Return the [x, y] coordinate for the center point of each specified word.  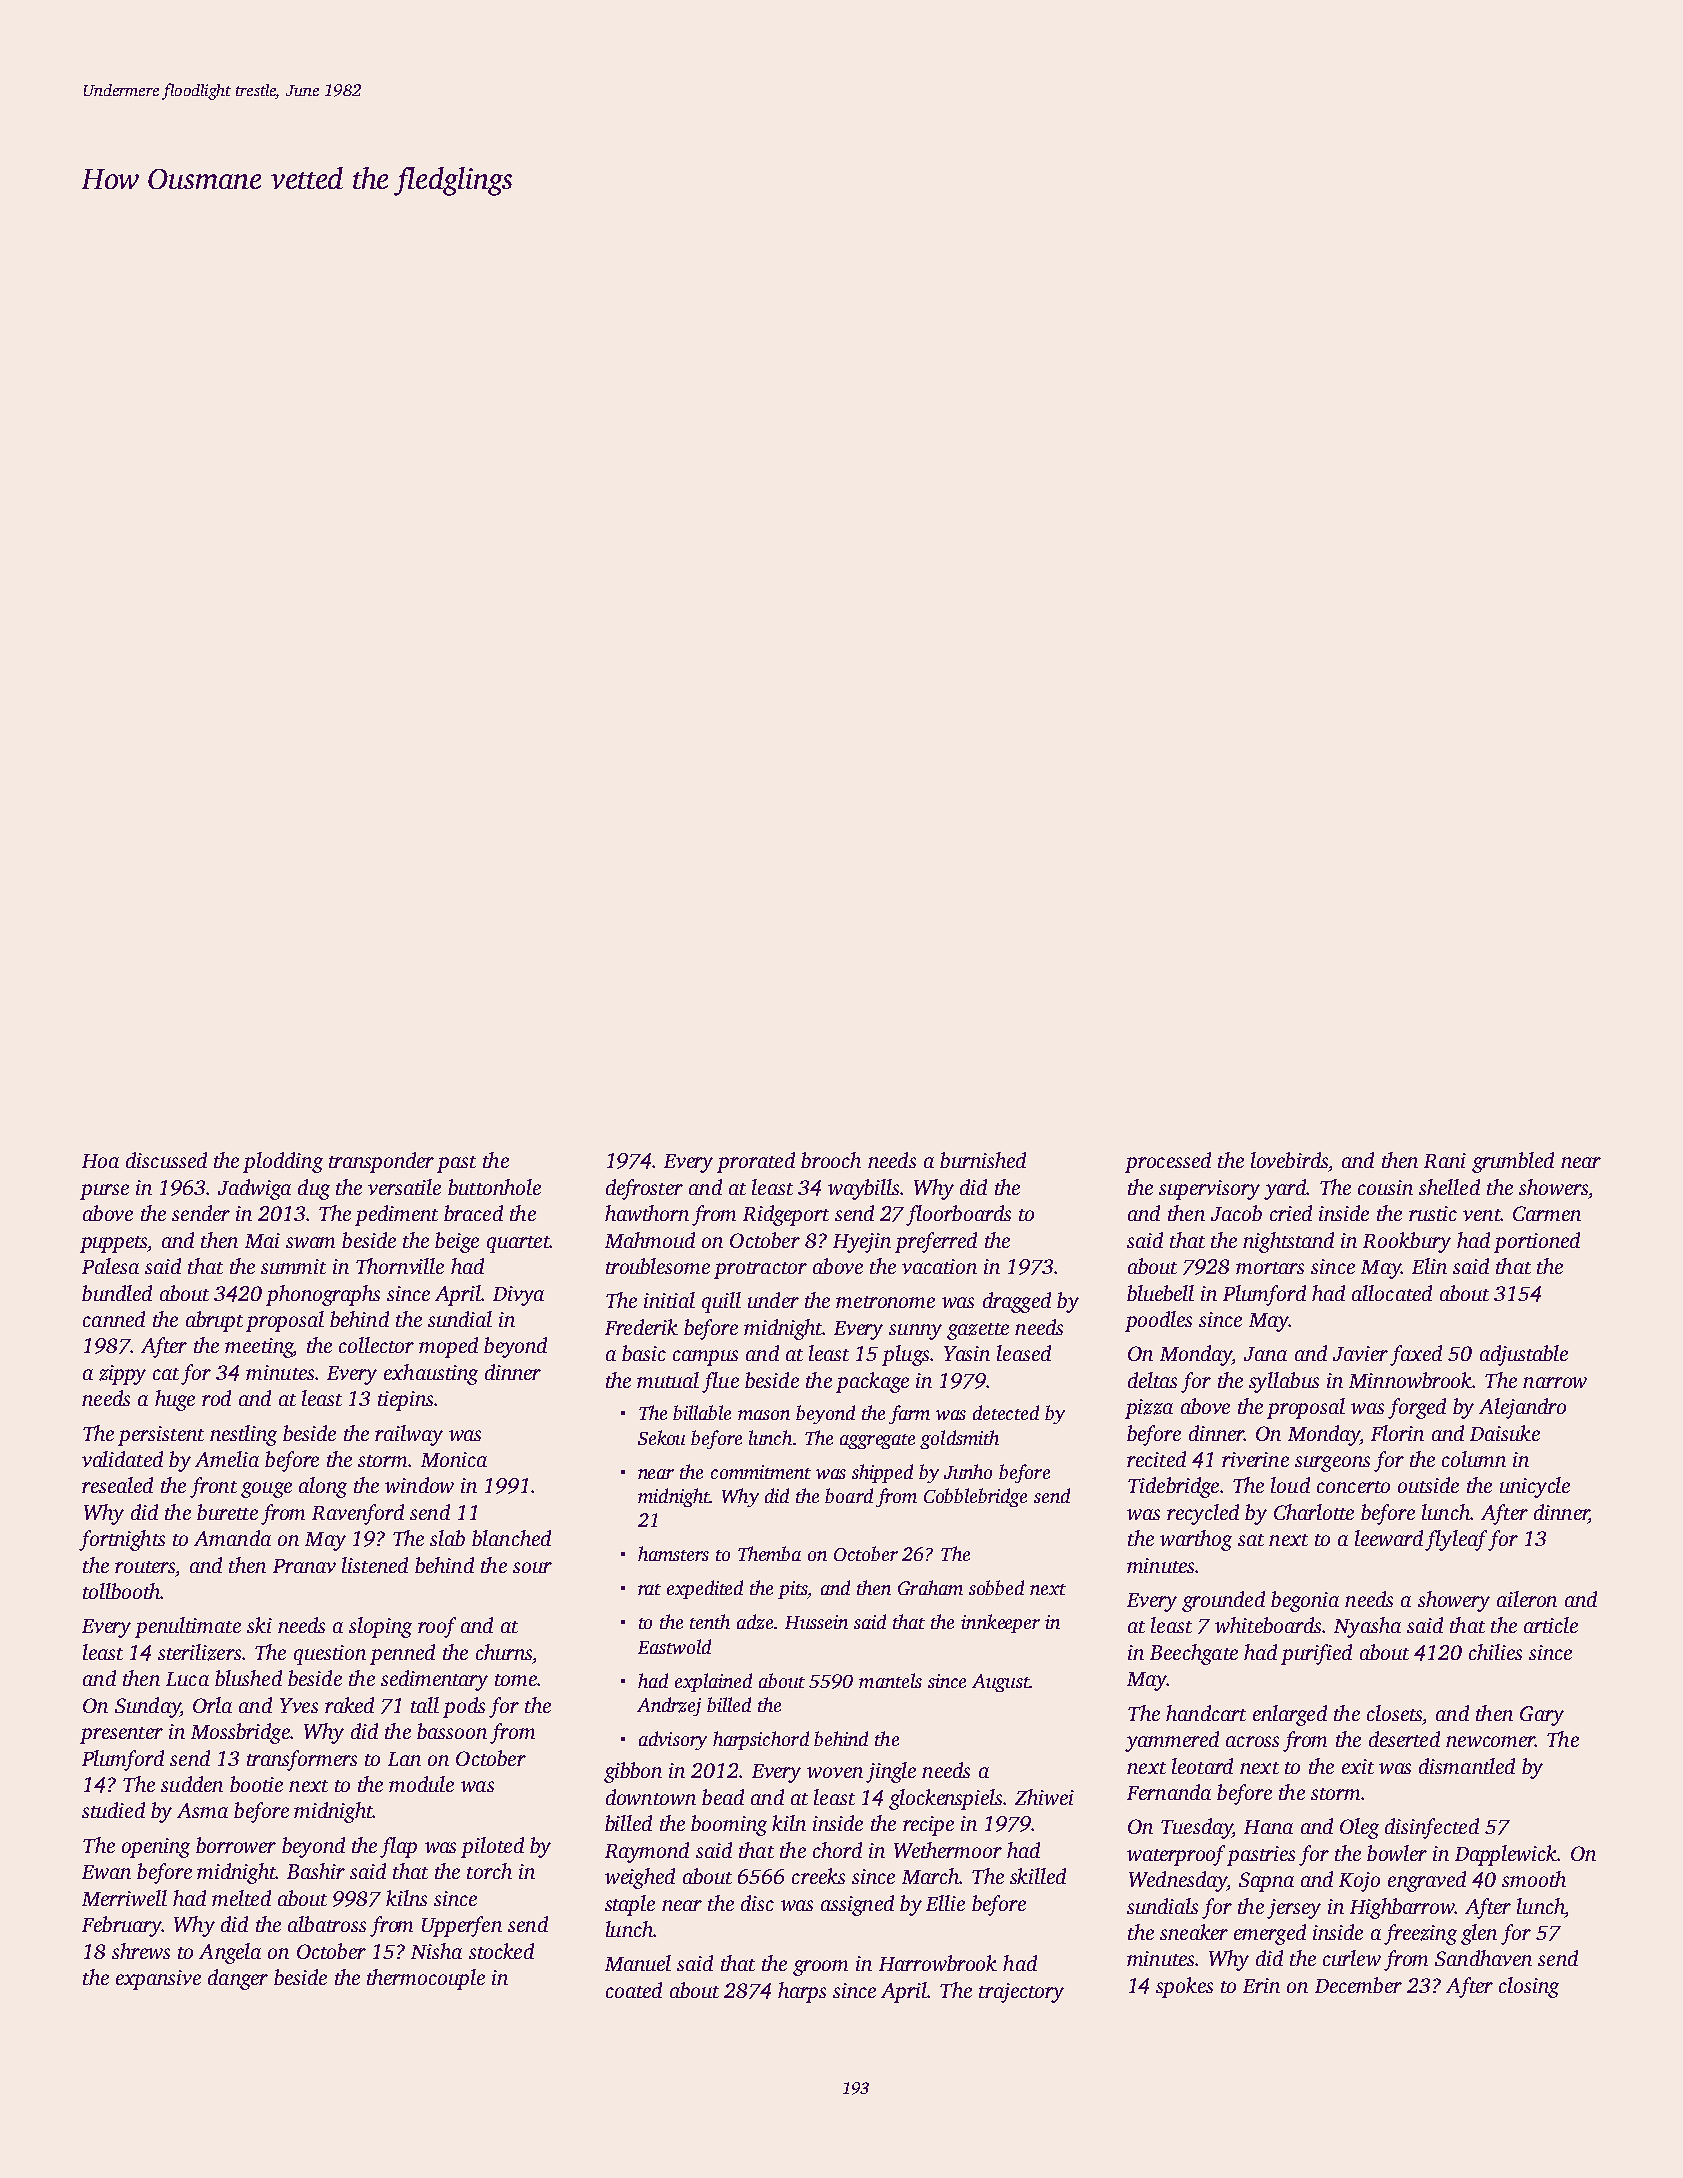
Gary [1542, 1716]
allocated [1392, 1293]
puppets [114, 1244]
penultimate [188, 1627]
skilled [1038, 1876]
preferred [936, 1242]
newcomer [1490, 1741]
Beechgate [1194, 1654]
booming [729, 1825]
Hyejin [862, 1243]
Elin [1429, 1266]
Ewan [106, 1872]
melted [241, 1898]
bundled [117, 1293]
